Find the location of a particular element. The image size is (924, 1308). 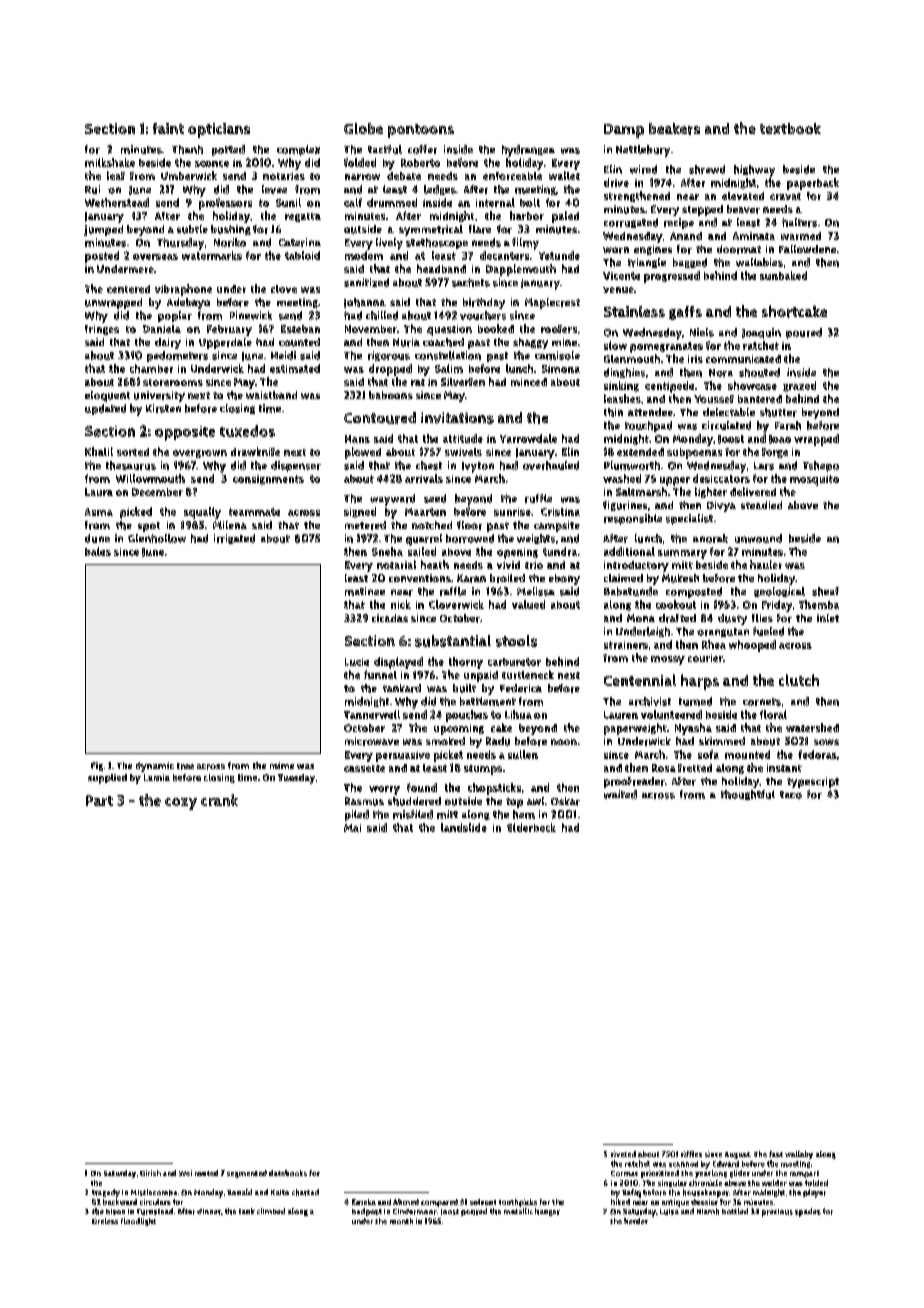

Mai is located at coordinates (352, 828).
